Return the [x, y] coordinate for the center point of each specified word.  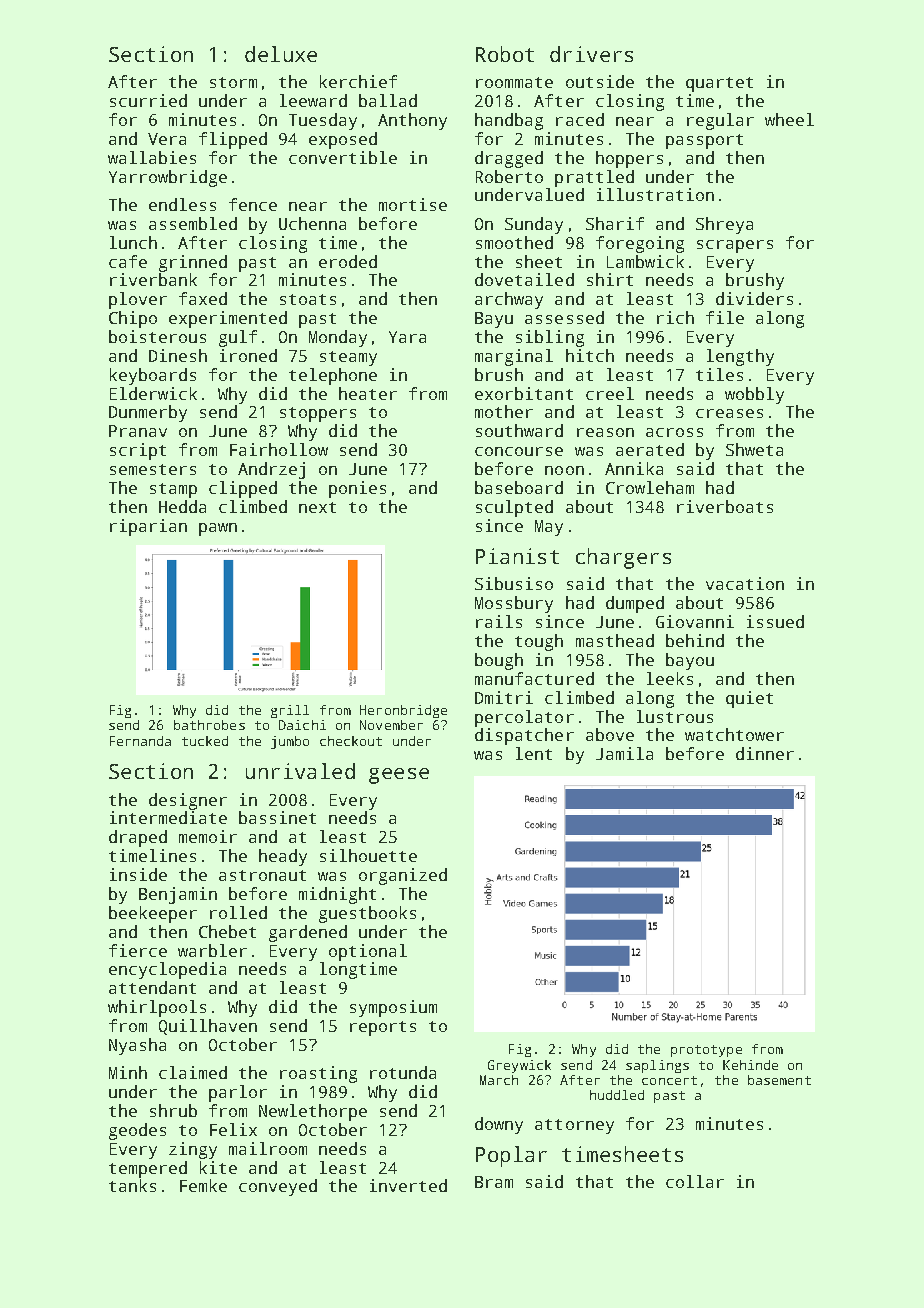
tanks [132, 1185]
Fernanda [140, 741]
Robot [505, 54]
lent [534, 753]
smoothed [514, 242]
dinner [765, 753]
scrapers [735, 246]
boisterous [157, 336]
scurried [148, 100]
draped [138, 838]
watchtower [734, 734]
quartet [719, 84]
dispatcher [524, 736]
